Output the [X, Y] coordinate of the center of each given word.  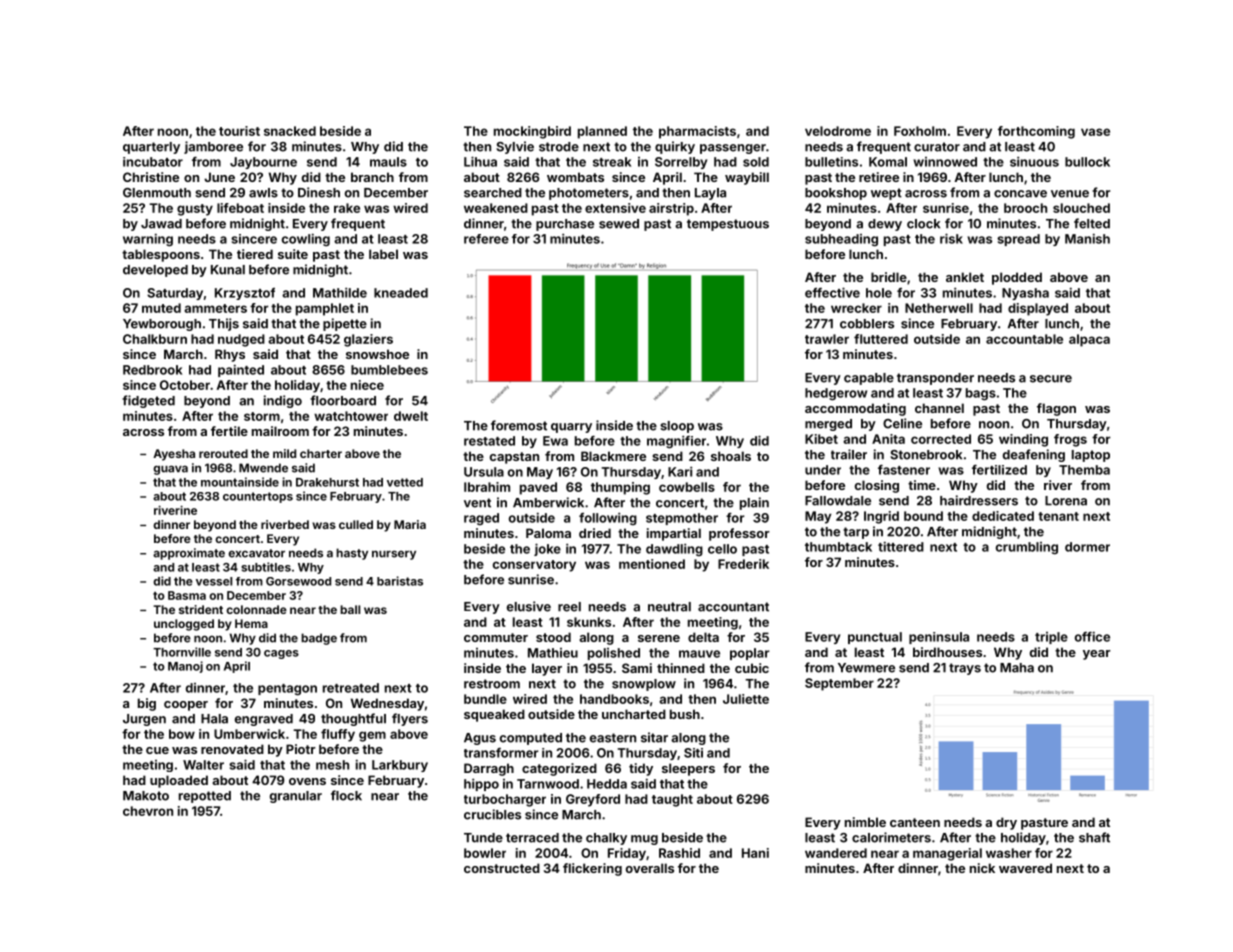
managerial [947, 854]
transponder [935, 379]
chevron [148, 811]
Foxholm [920, 131]
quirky [675, 147]
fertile [229, 431]
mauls [388, 162]
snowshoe [377, 354]
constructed [502, 868]
